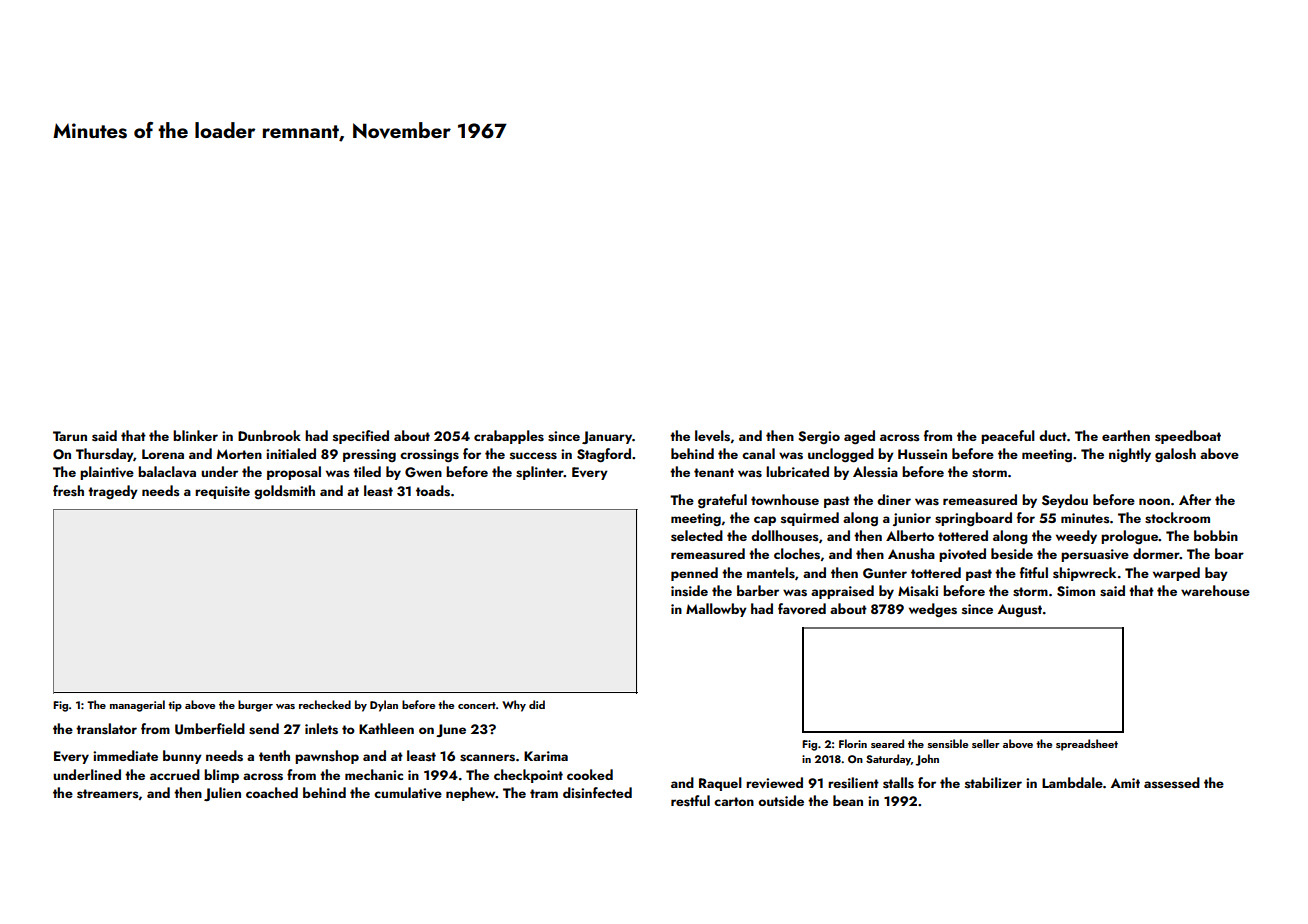 This screenshot has width=1308, height=924. Describe the element at coordinates (137, 706) in the screenshot. I see `managerial` at that location.
